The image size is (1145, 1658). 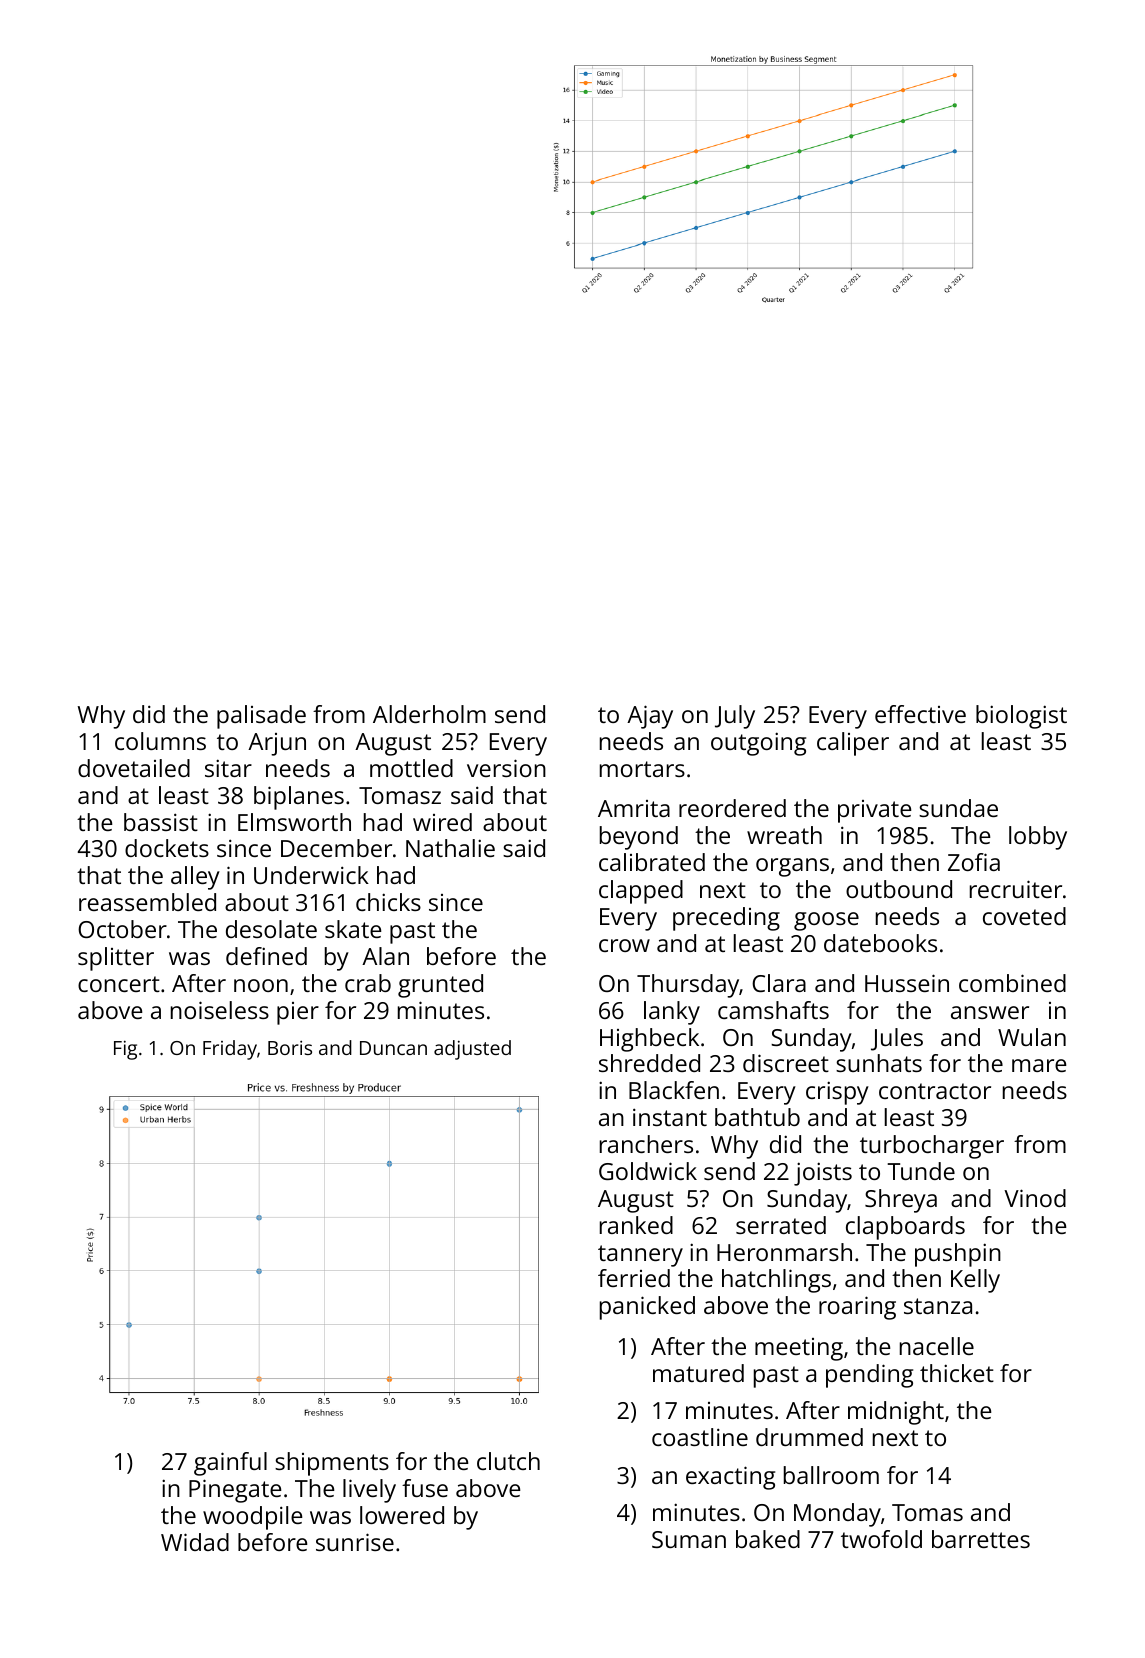 What do you see at coordinates (920, 714) in the screenshot?
I see `effective` at bounding box center [920, 714].
